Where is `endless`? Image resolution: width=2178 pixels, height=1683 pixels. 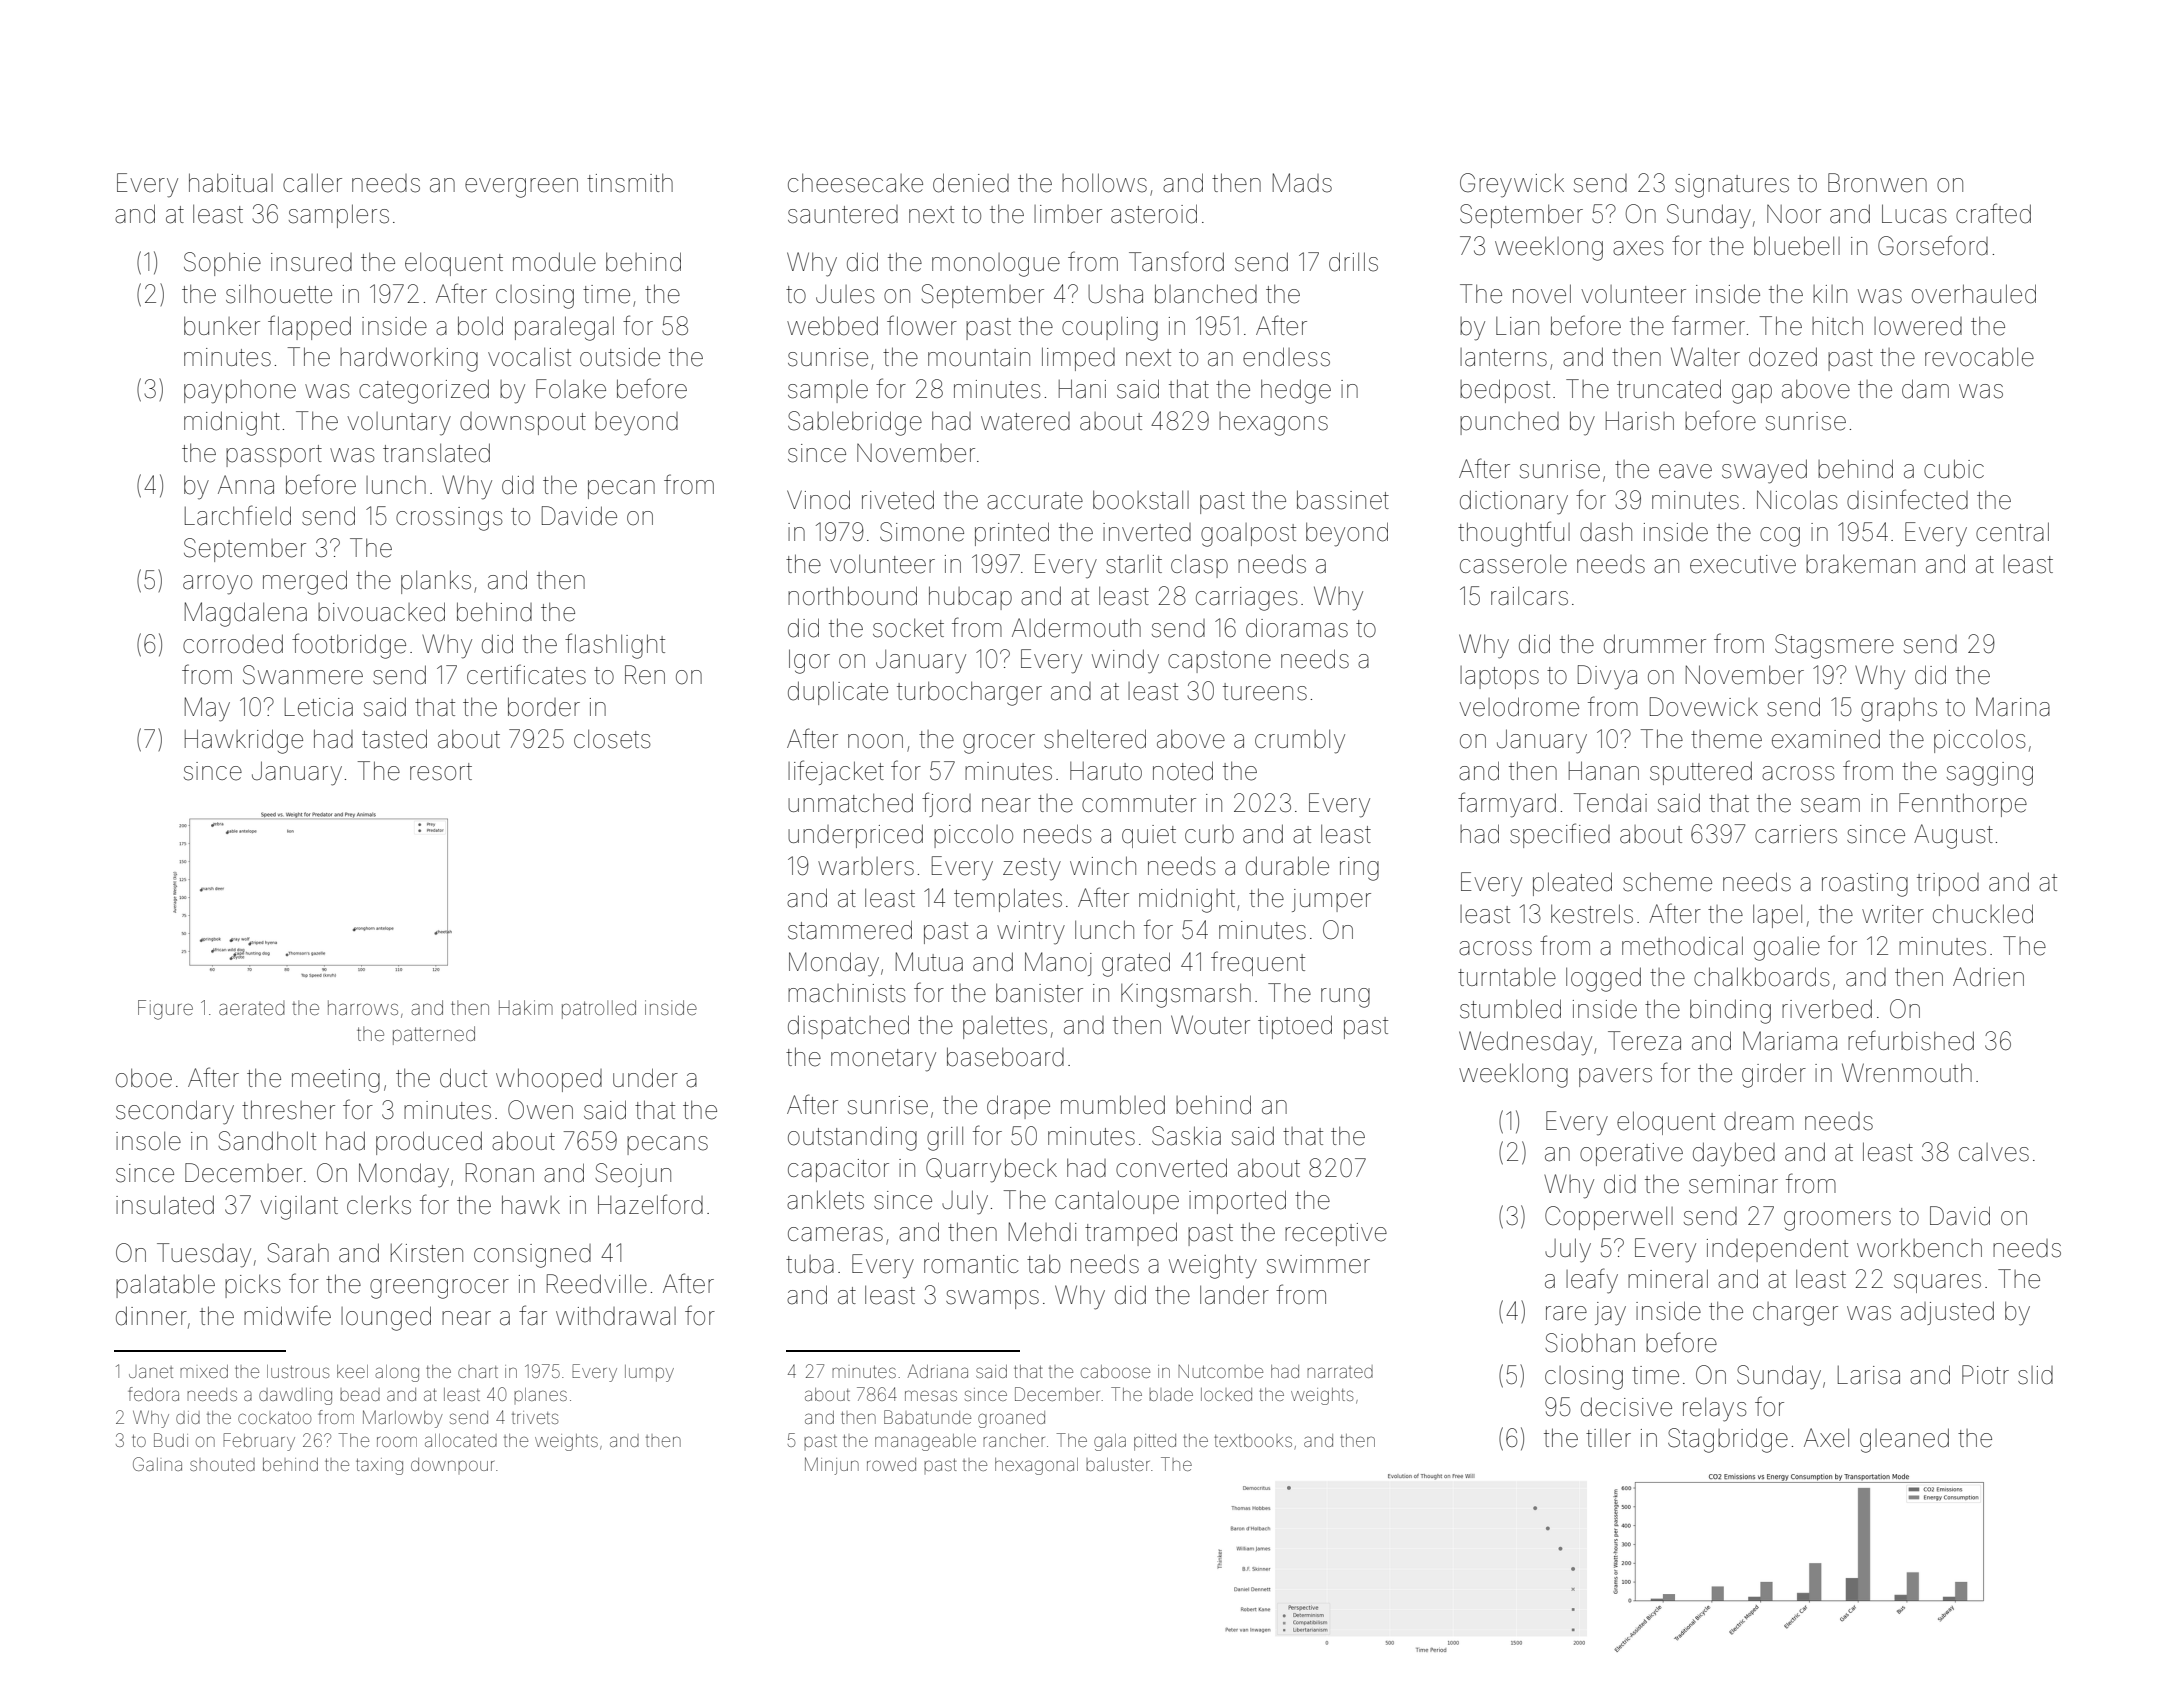 endless is located at coordinates (1286, 357).
